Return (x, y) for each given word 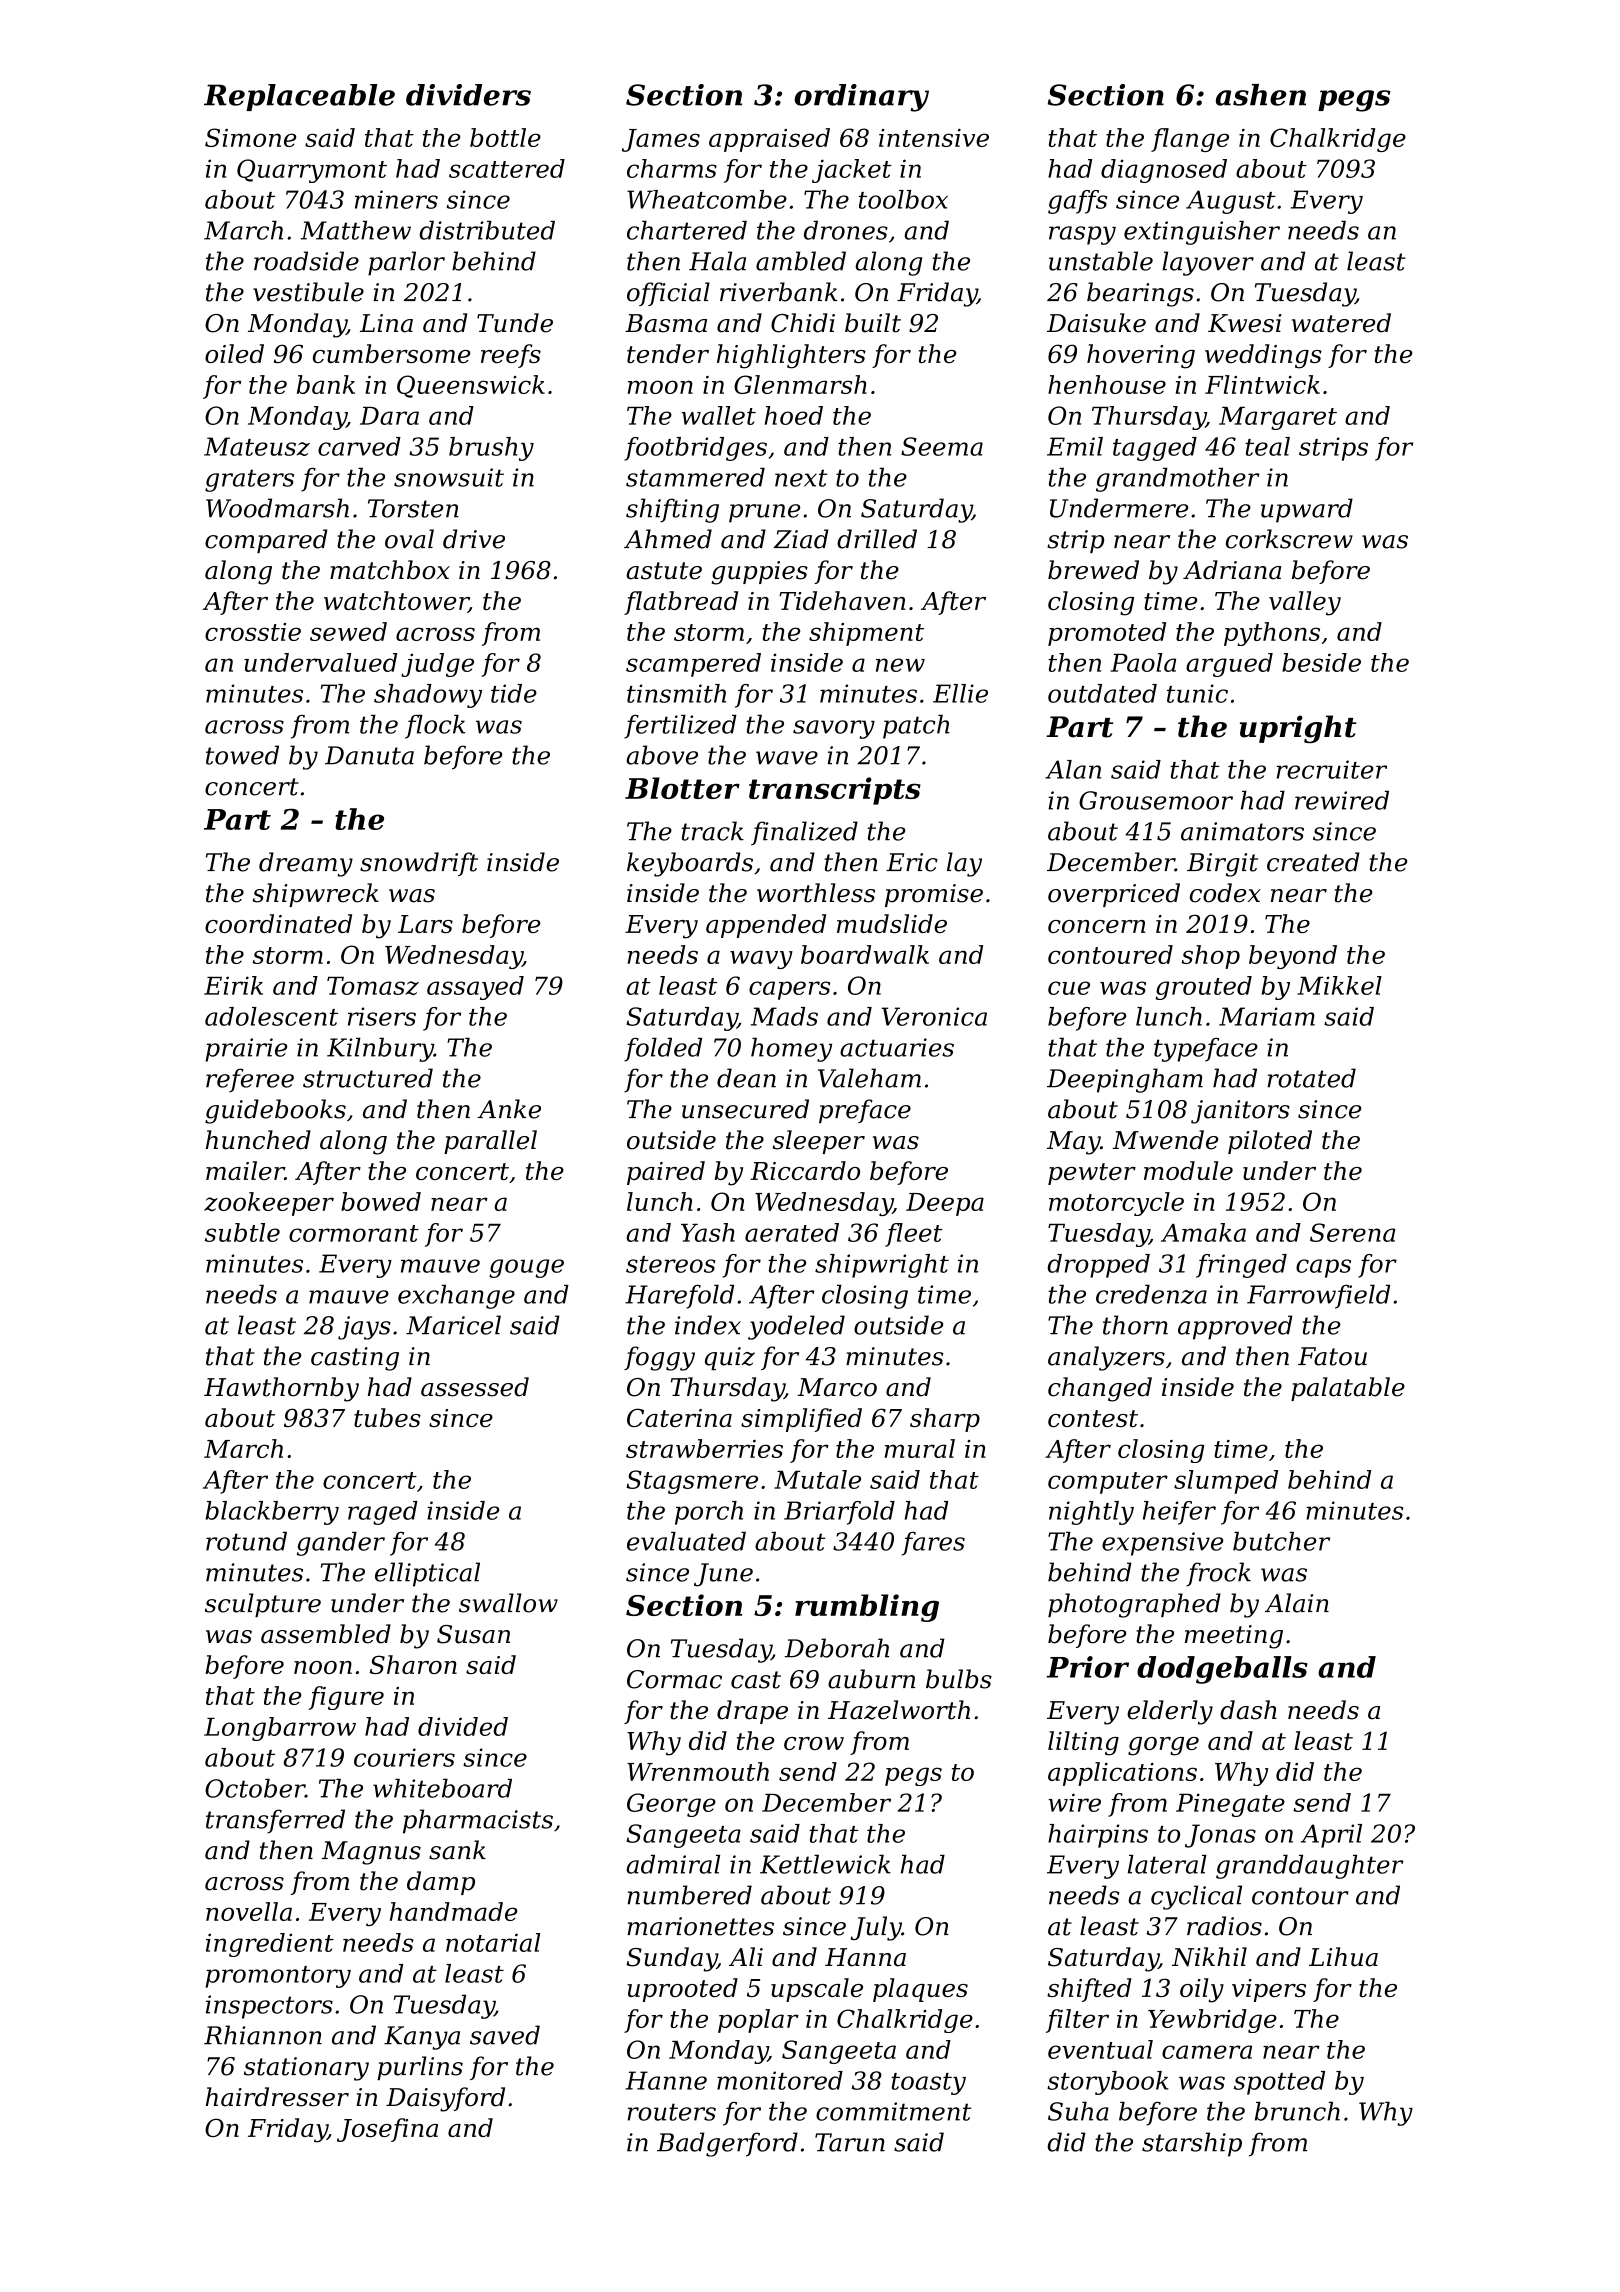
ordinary (861, 98)
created (1313, 862)
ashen (1261, 95)
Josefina (387, 2130)
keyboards (690, 864)
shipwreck (316, 895)
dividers (468, 95)
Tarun (850, 2142)
